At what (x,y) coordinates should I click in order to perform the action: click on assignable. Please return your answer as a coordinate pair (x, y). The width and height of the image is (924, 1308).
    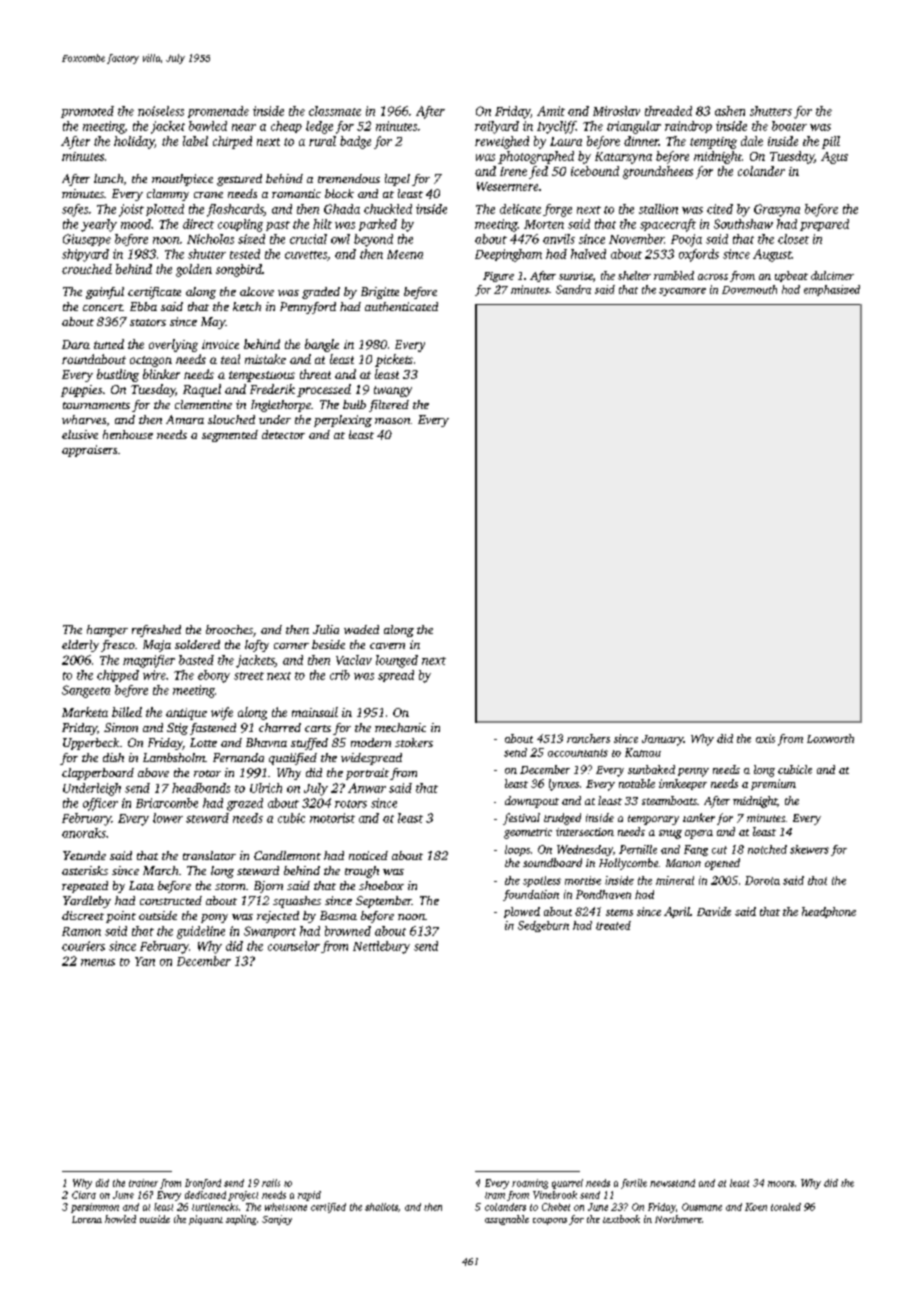
    Looking at the image, I should click on (507, 1220).
